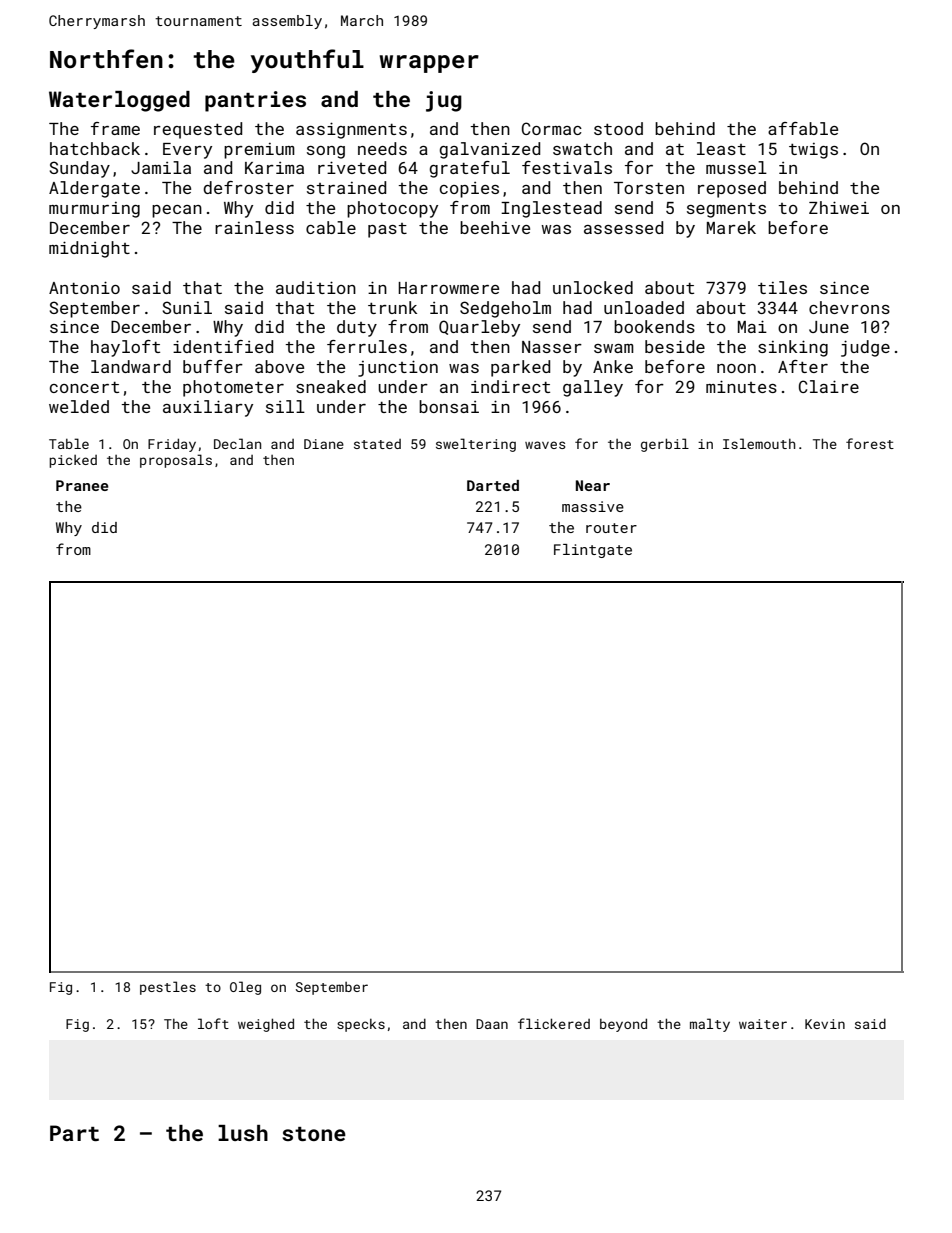 The image size is (952, 1233). I want to click on waiter, so click(763, 1024).
